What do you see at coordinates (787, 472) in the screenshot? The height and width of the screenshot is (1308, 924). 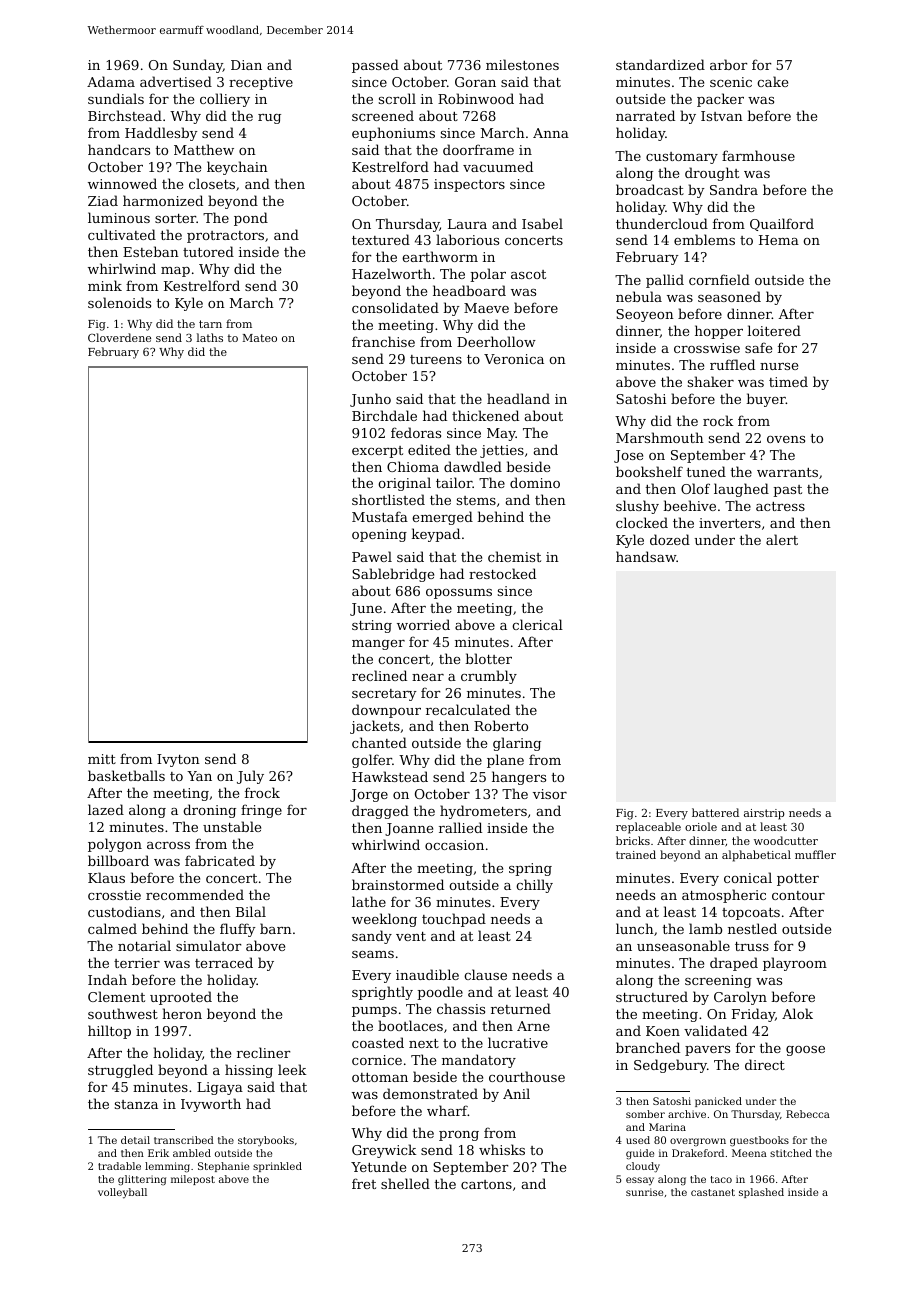 I see `warrants` at bounding box center [787, 472].
